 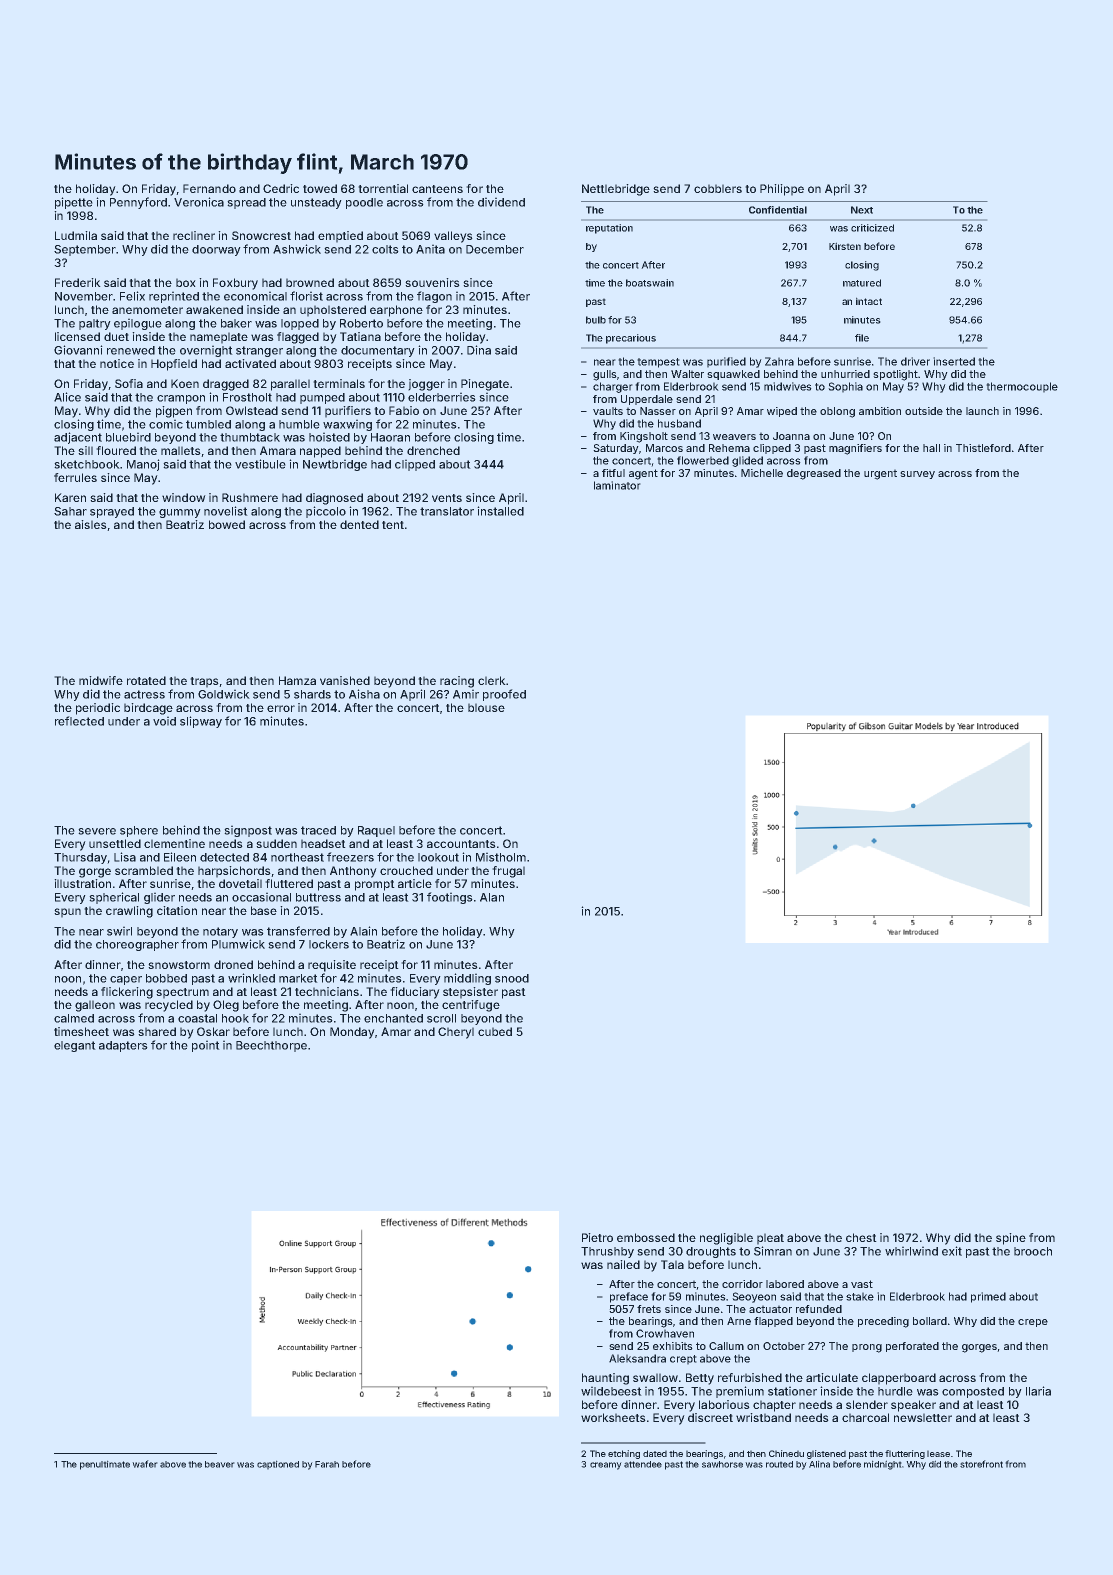 I want to click on Pietro, so click(x=597, y=1237).
